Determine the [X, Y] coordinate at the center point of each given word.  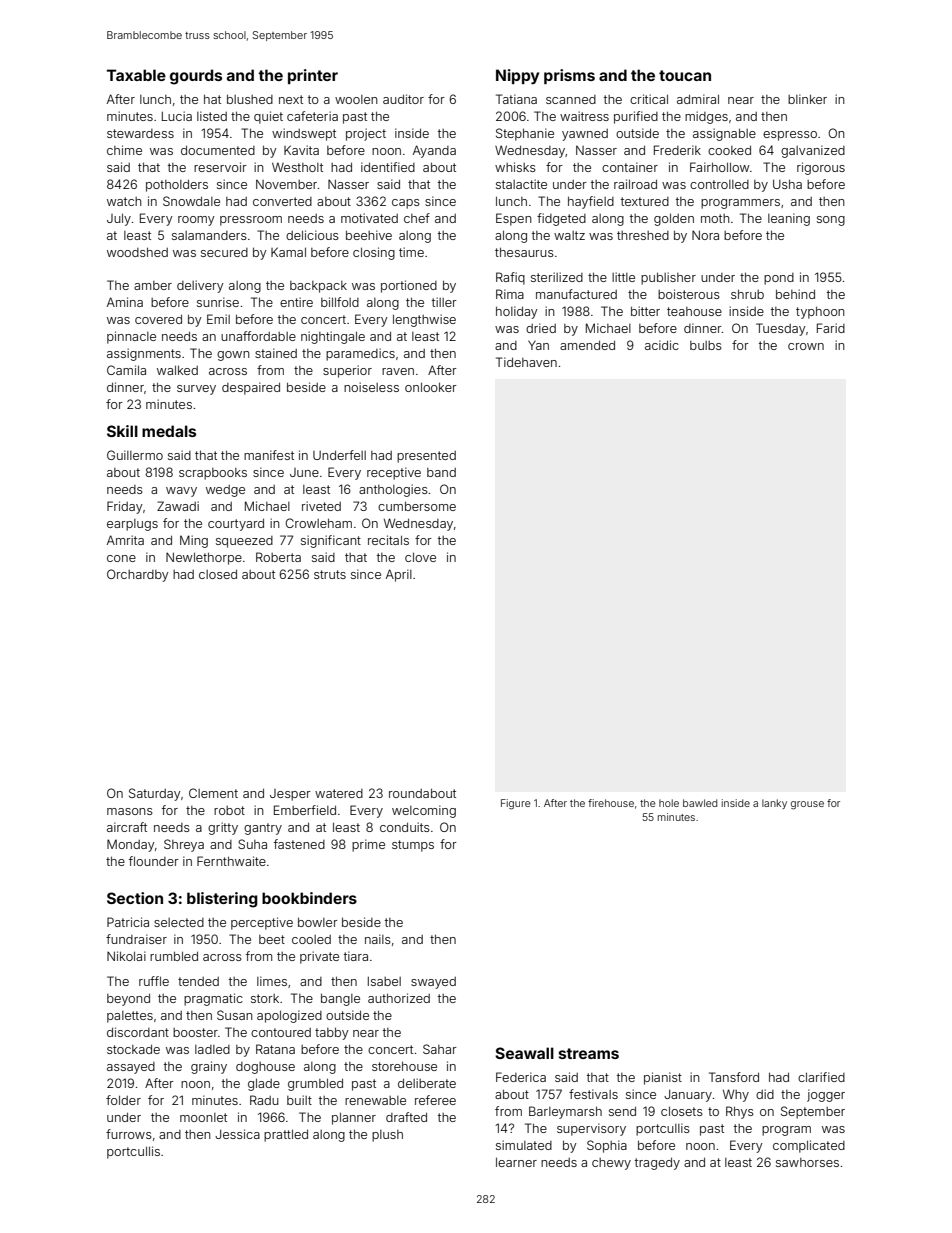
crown [806, 346]
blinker [807, 99]
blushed [250, 99]
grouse [807, 805]
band [441, 472]
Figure [516, 804]
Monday [131, 845]
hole [669, 803]
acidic [662, 345]
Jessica [237, 1134]
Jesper [290, 795]
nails [378, 939]
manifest [269, 455]
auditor [403, 99]
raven [398, 371]
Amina [125, 302]
